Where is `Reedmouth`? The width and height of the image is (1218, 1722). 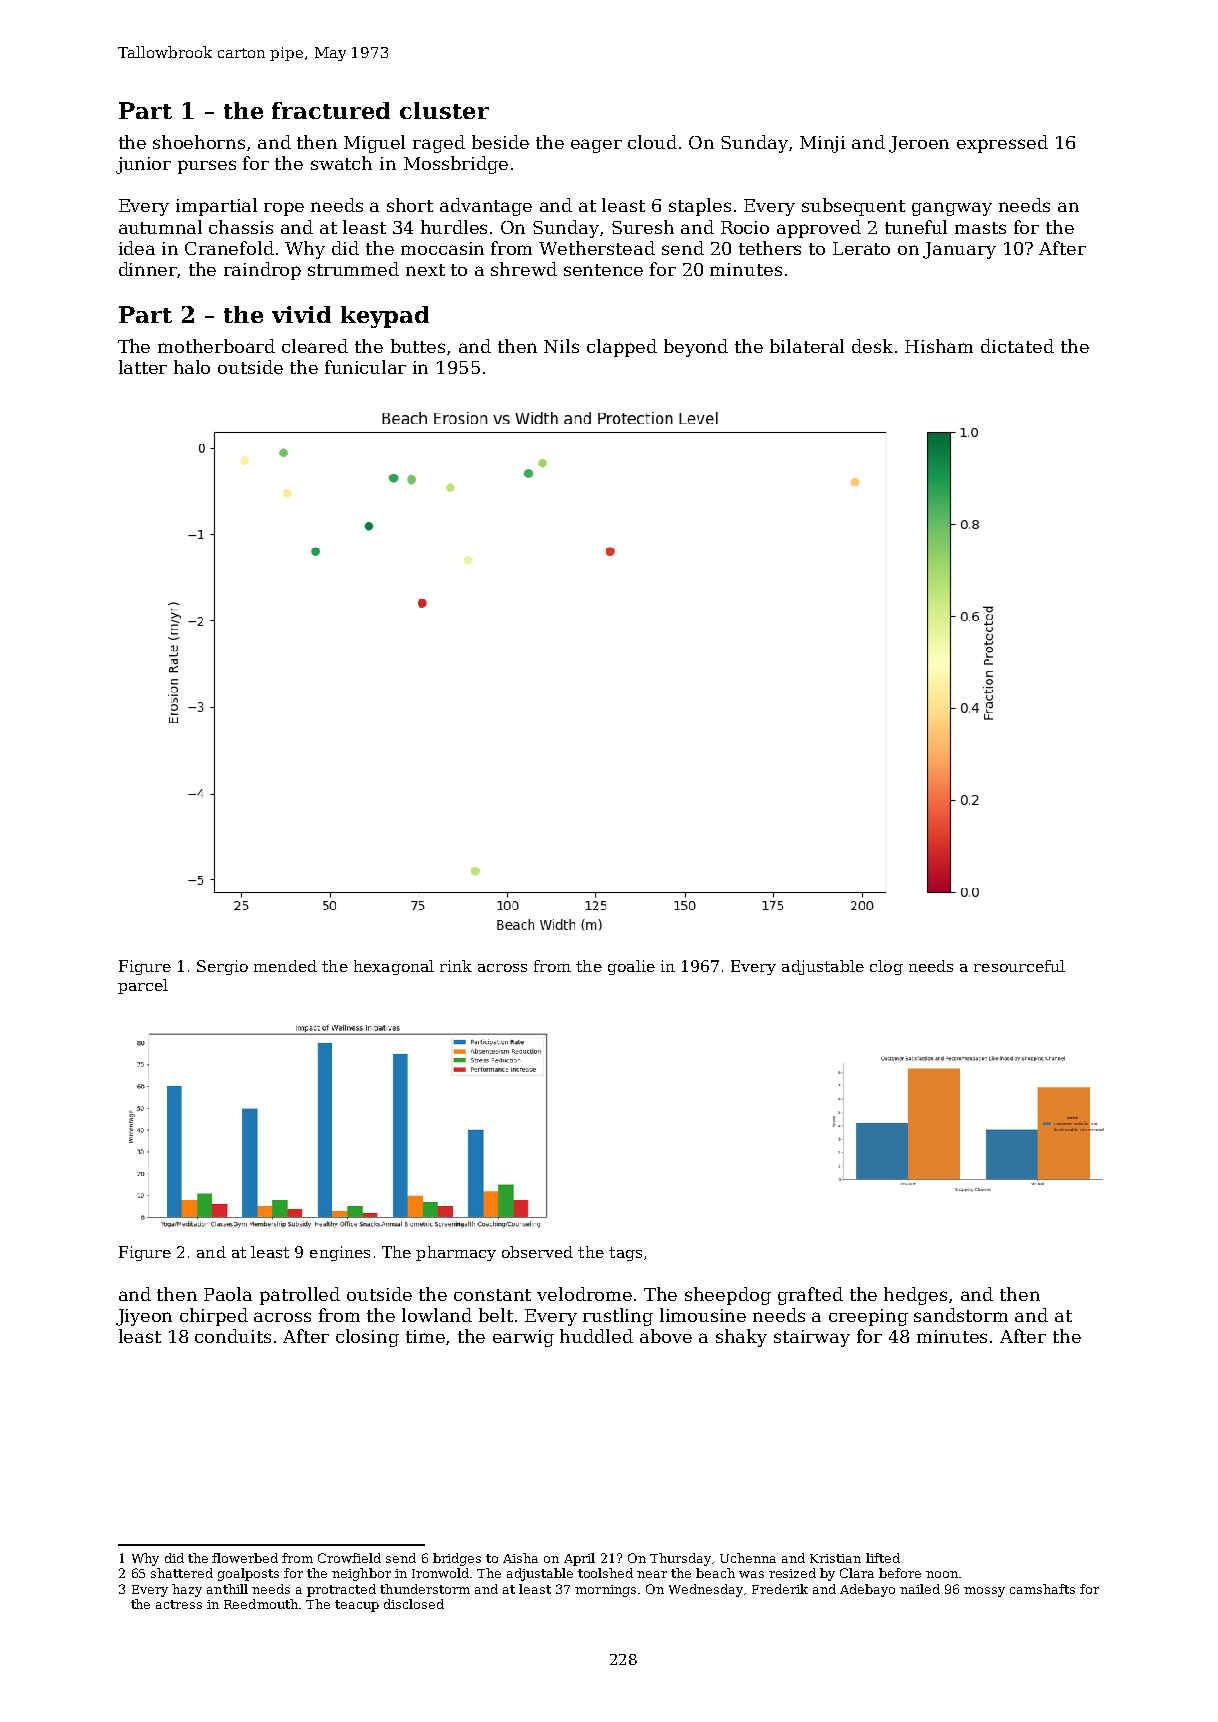
Reedmouth is located at coordinates (261, 1604).
